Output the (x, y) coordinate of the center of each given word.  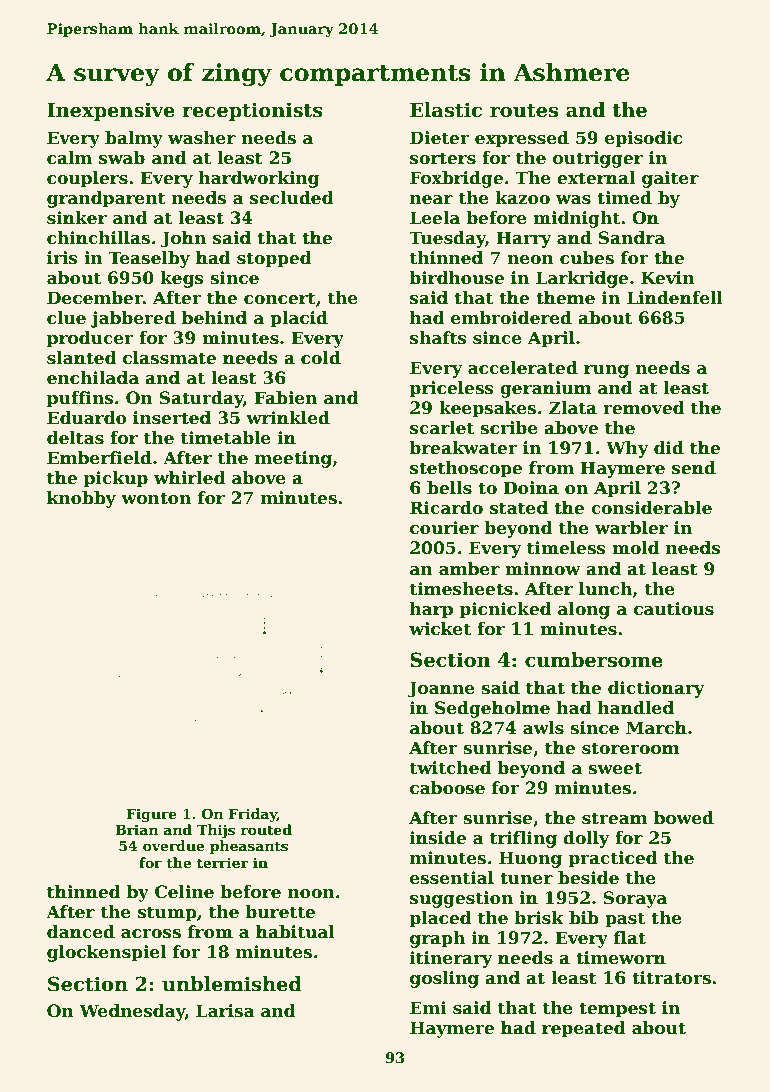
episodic (643, 139)
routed (266, 829)
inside (438, 838)
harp (431, 610)
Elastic (446, 110)
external (596, 178)
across (151, 934)
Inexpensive (111, 111)
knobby (81, 499)
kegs (182, 279)
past (625, 920)
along (584, 610)
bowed (684, 818)
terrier (223, 862)
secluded (292, 198)
